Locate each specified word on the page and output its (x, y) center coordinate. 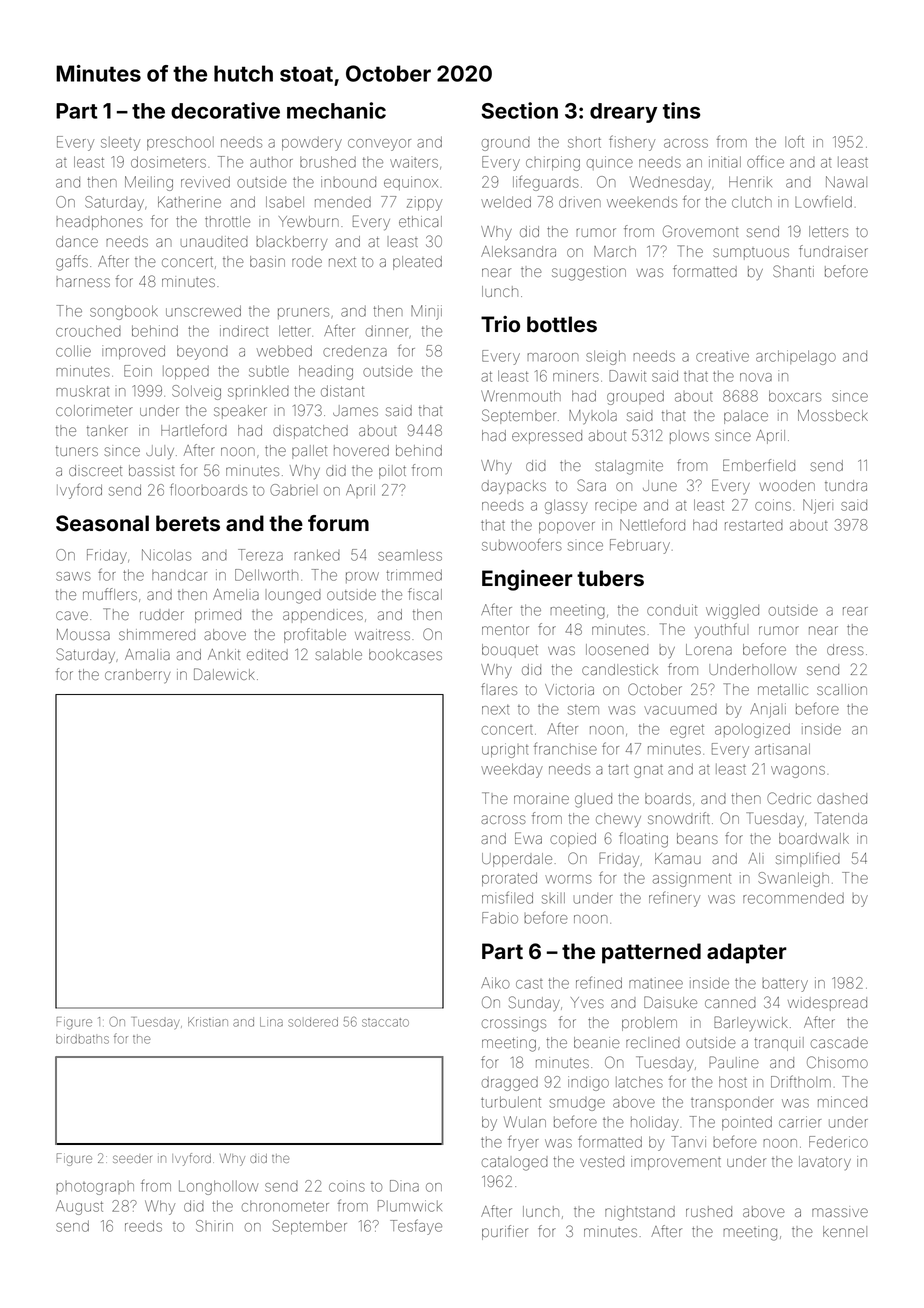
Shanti (793, 271)
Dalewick (224, 674)
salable (338, 654)
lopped (186, 372)
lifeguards (546, 183)
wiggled (732, 611)
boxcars (795, 396)
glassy (566, 506)
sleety (120, 144)
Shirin (214, 1226)
